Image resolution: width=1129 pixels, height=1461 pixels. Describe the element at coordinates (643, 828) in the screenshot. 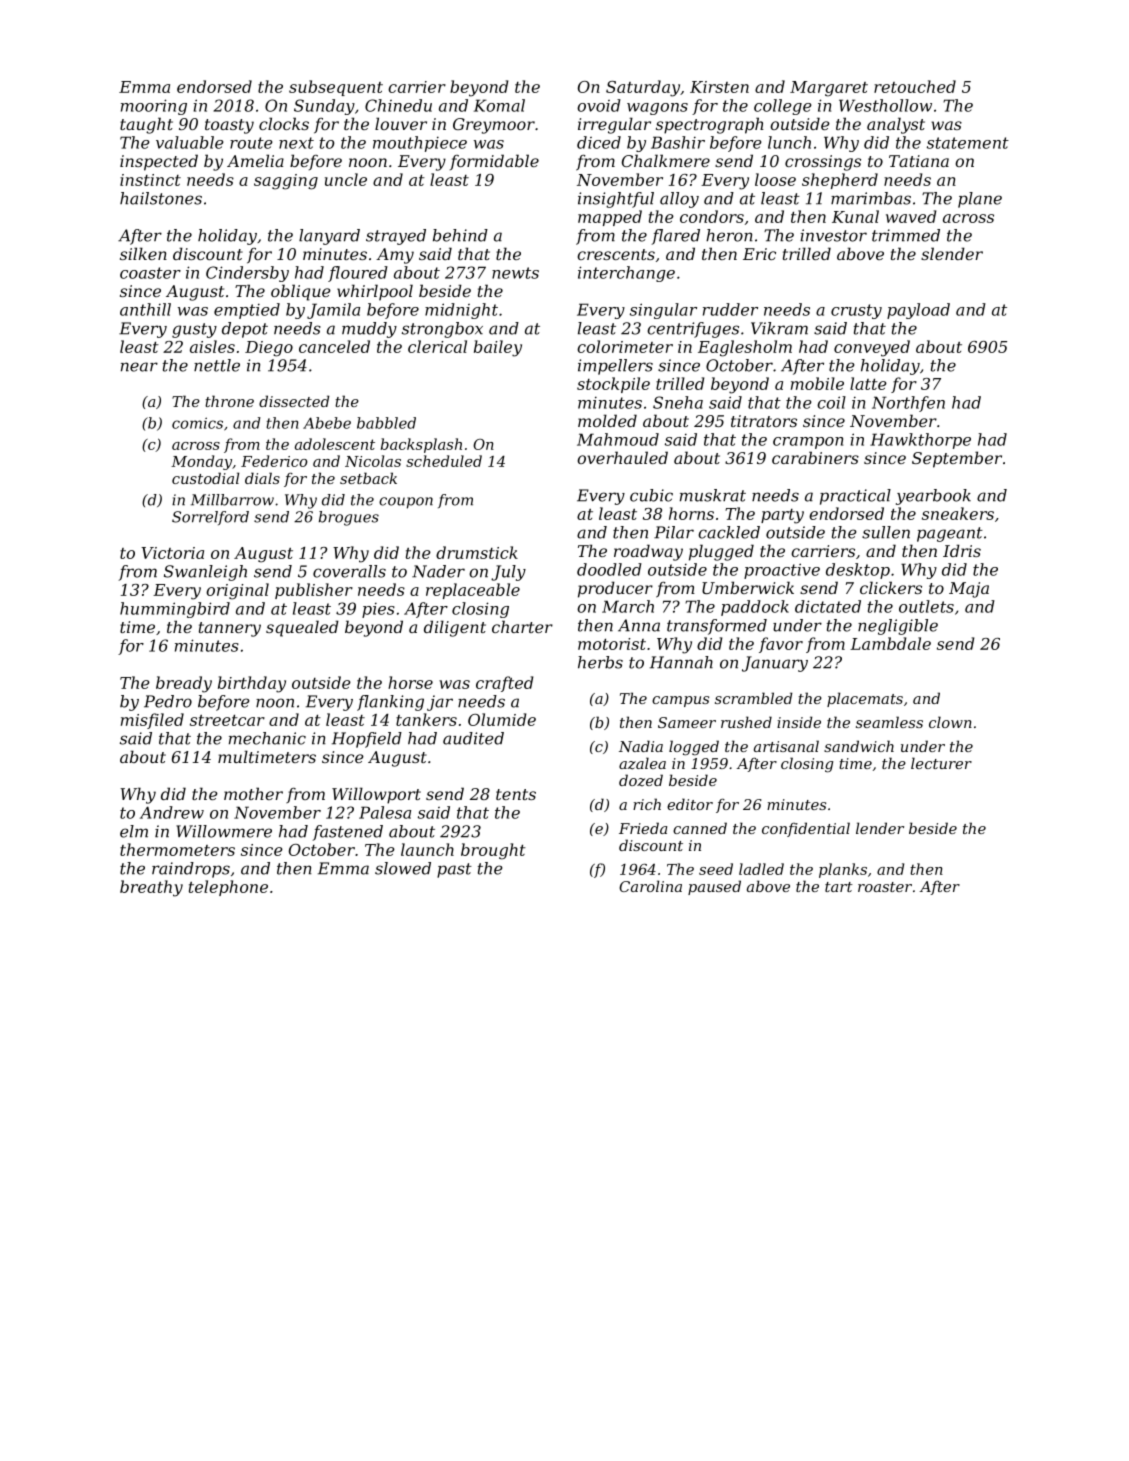

I see `Frieda` at that location.
